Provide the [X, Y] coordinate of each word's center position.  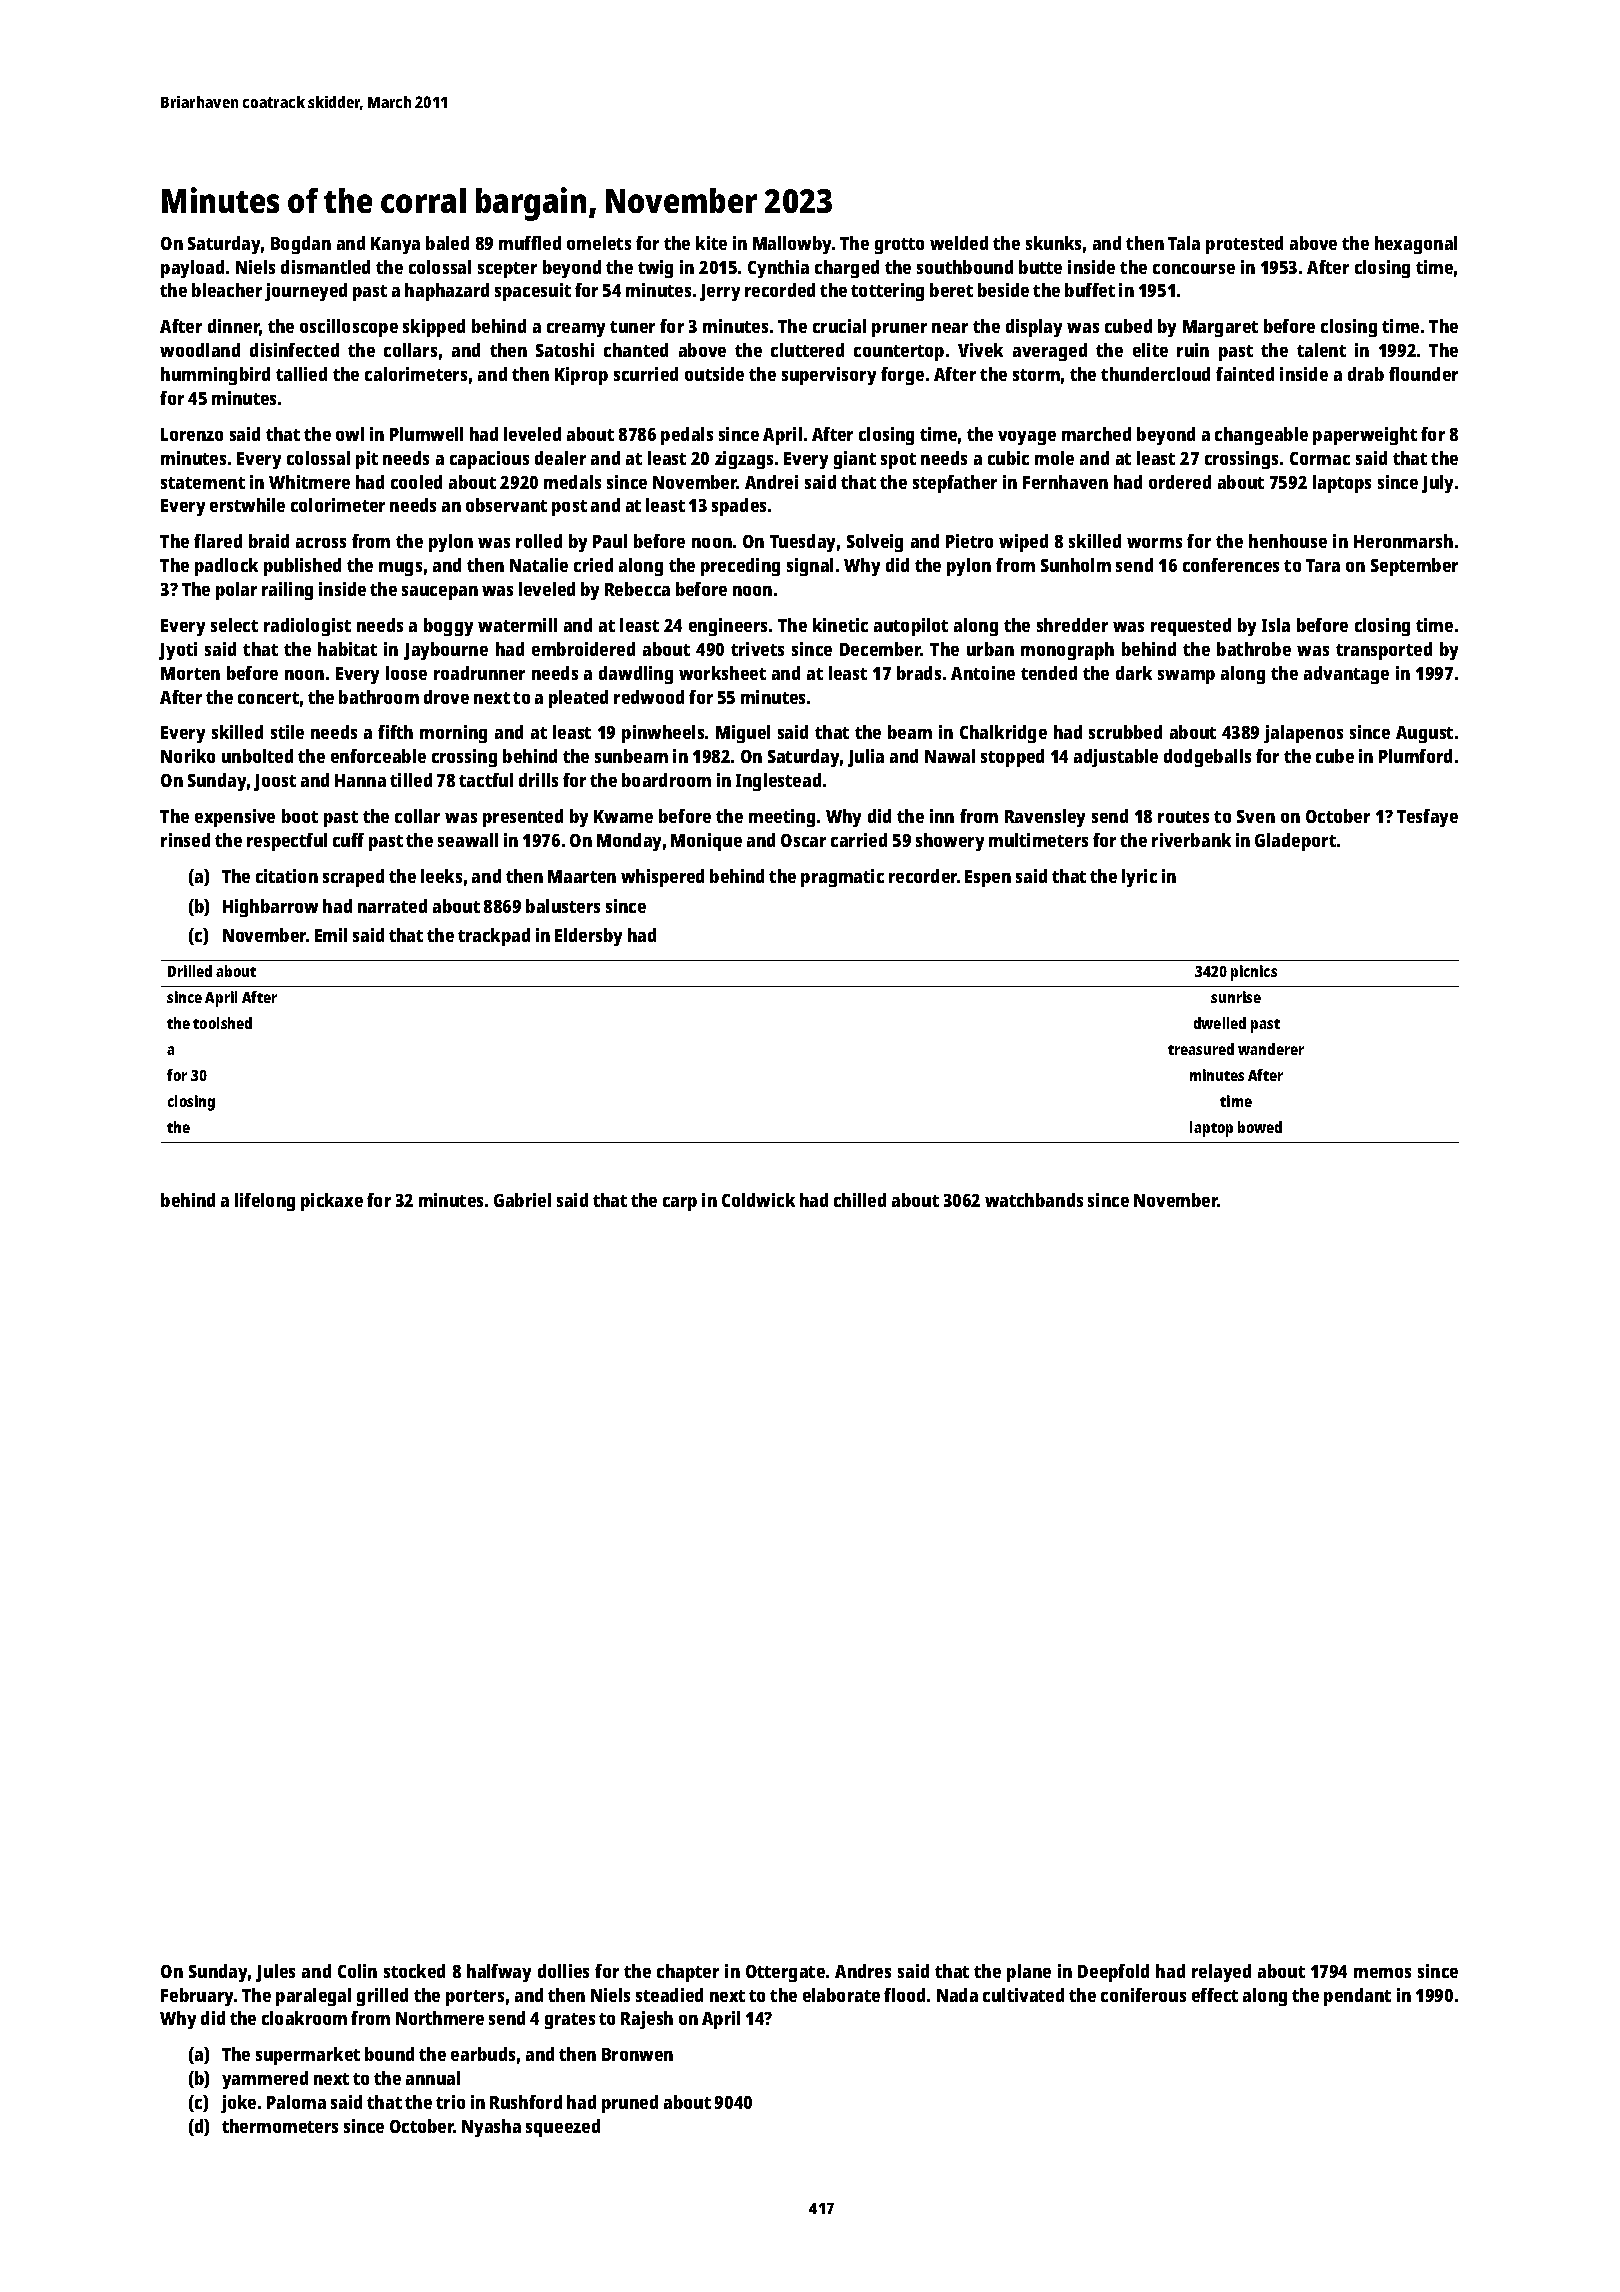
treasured [1201, 1049]
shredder [1072, 625]
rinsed [185, 840]
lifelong [265, 1202]
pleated [578, 699]
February [197, 1997]
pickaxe [332, 1202]
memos [1382, 1973]
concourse [1194, 269]
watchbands [1034, 1200]
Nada [957, 1995]
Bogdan [301, 245]
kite [711, 243]
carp [680, 1204]
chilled [860, 1200]
